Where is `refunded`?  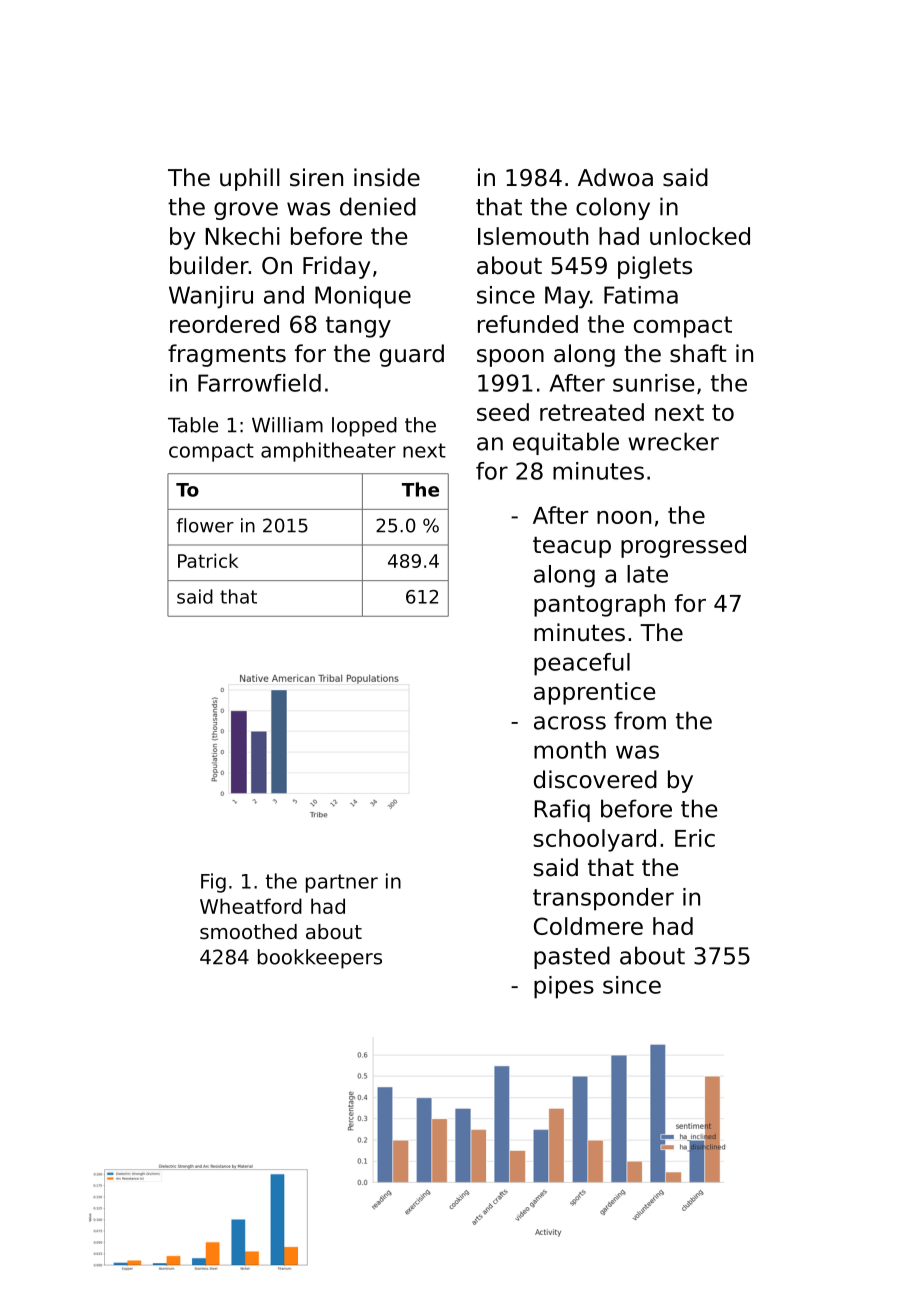 refunded is located at coordinates (528, 324).
